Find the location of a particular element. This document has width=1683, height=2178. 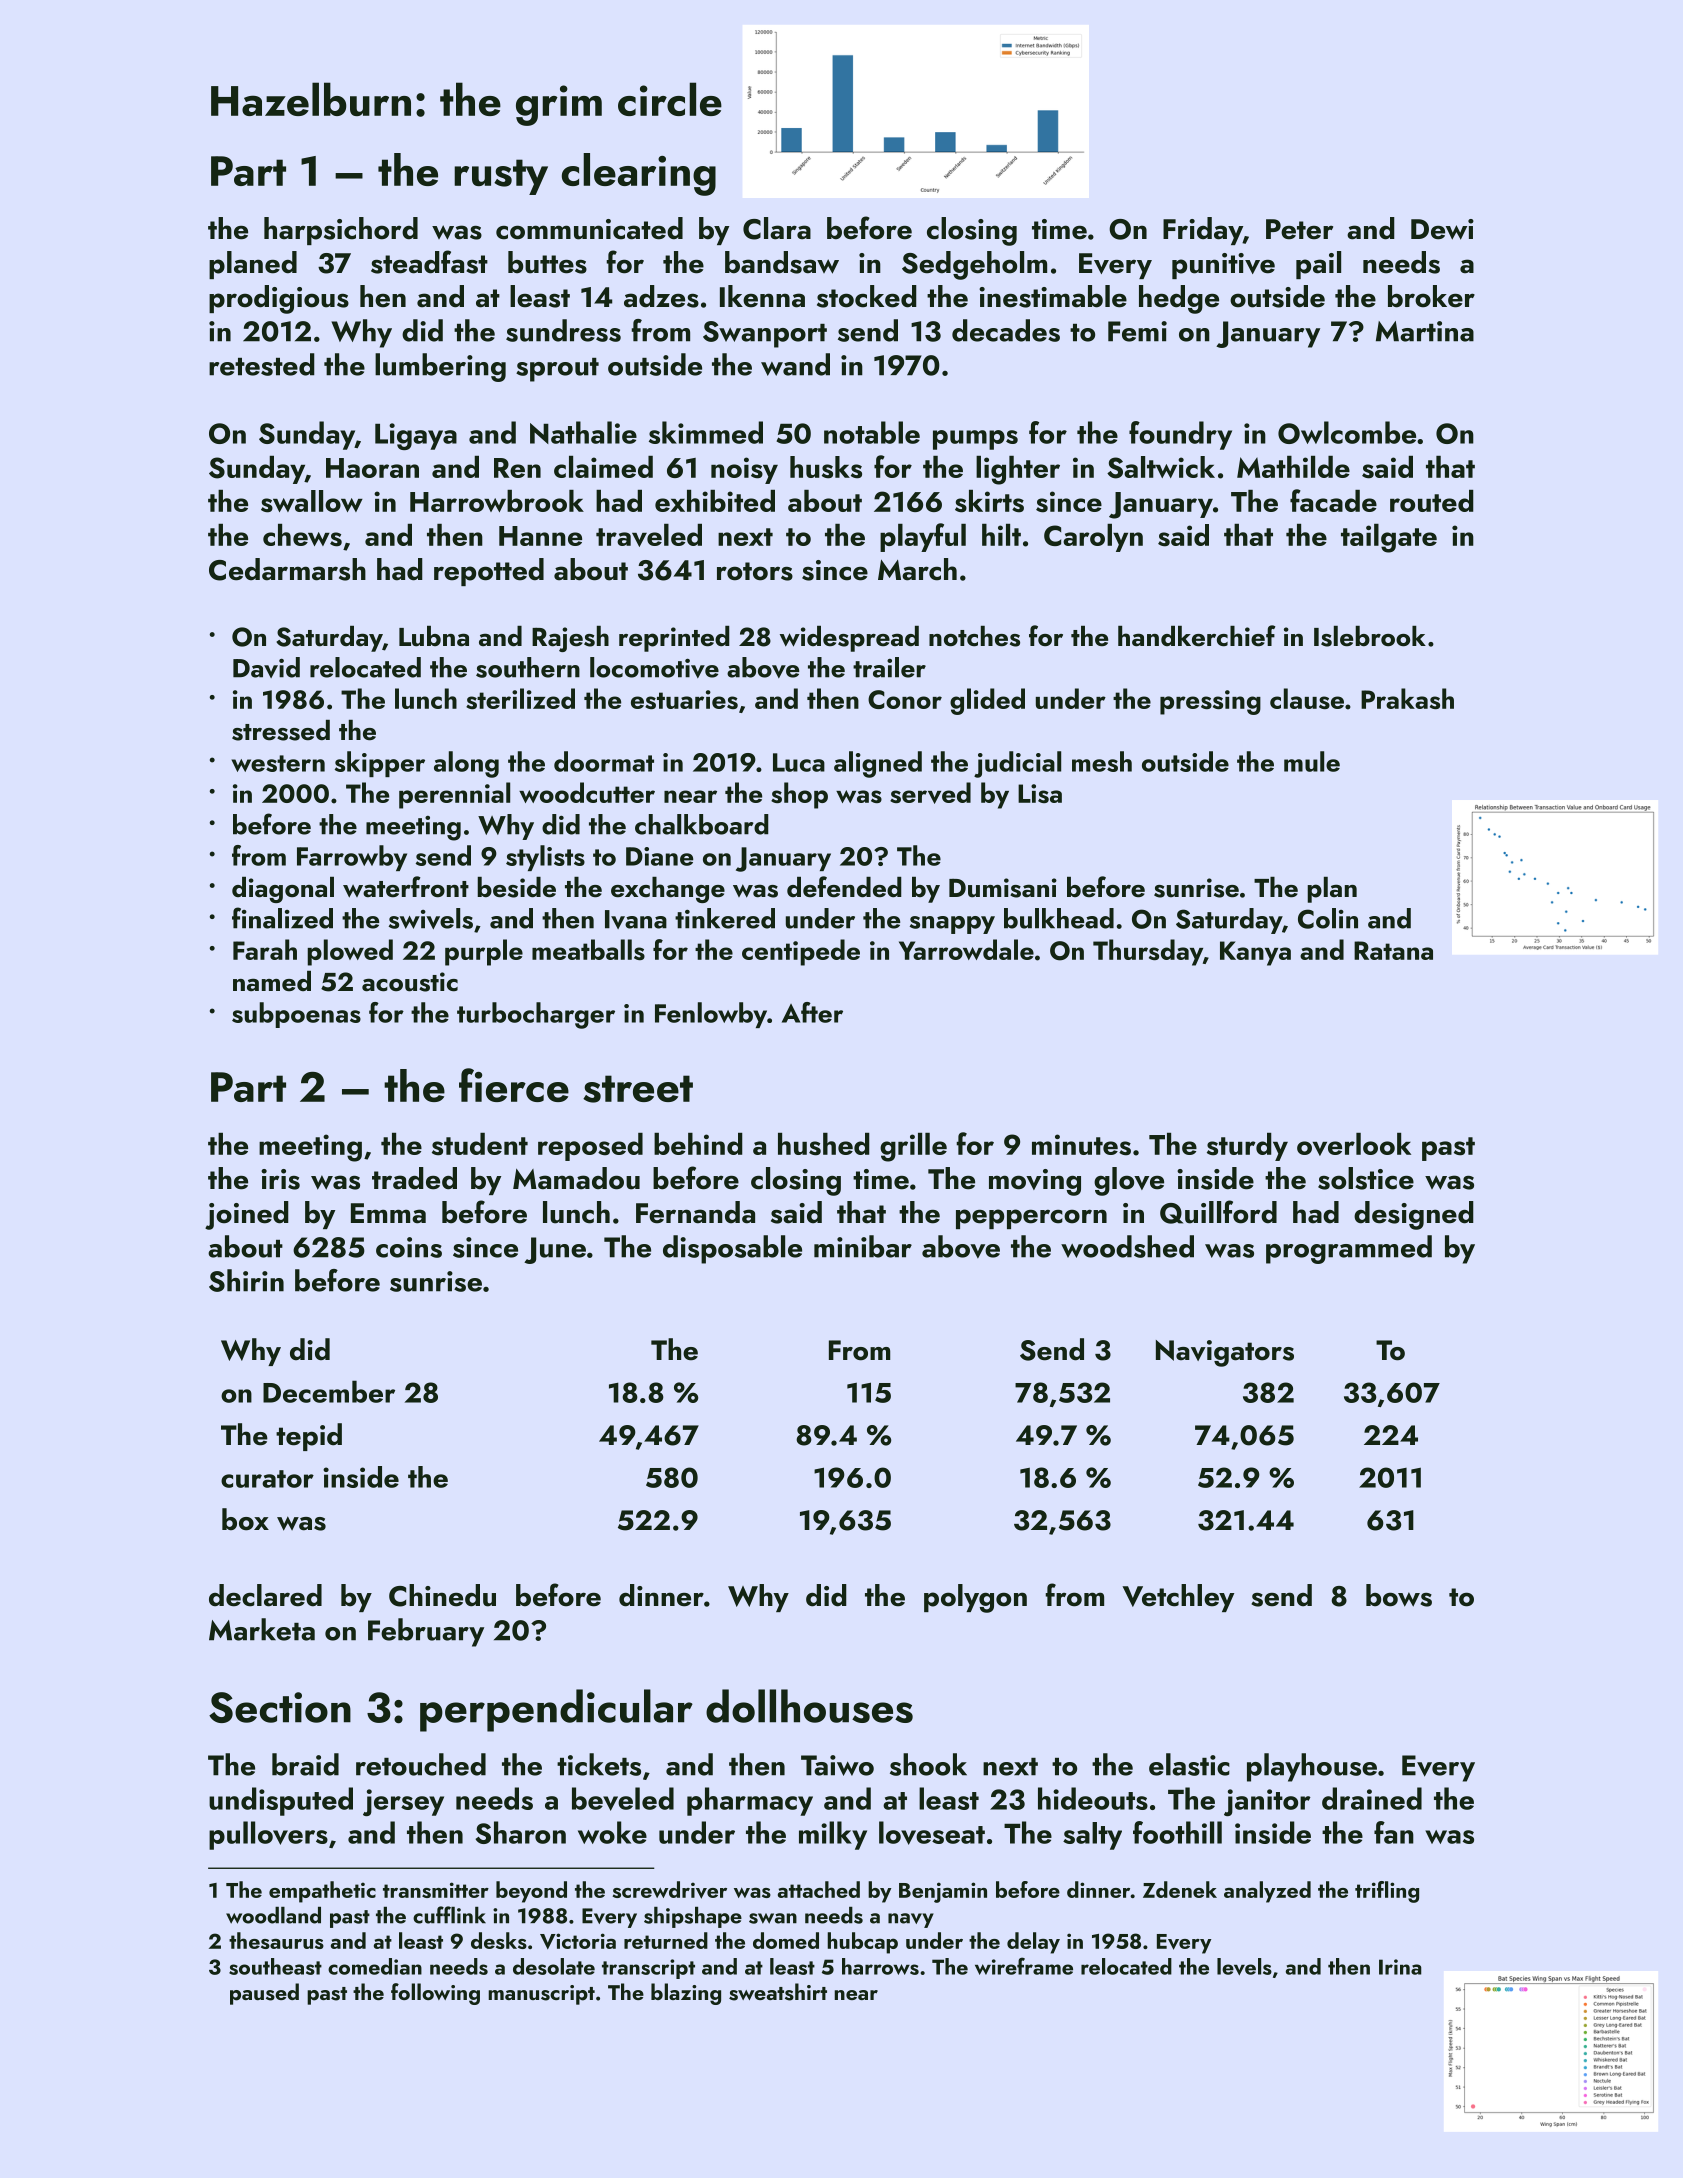

joined is located at coordinates (247, 1215).
